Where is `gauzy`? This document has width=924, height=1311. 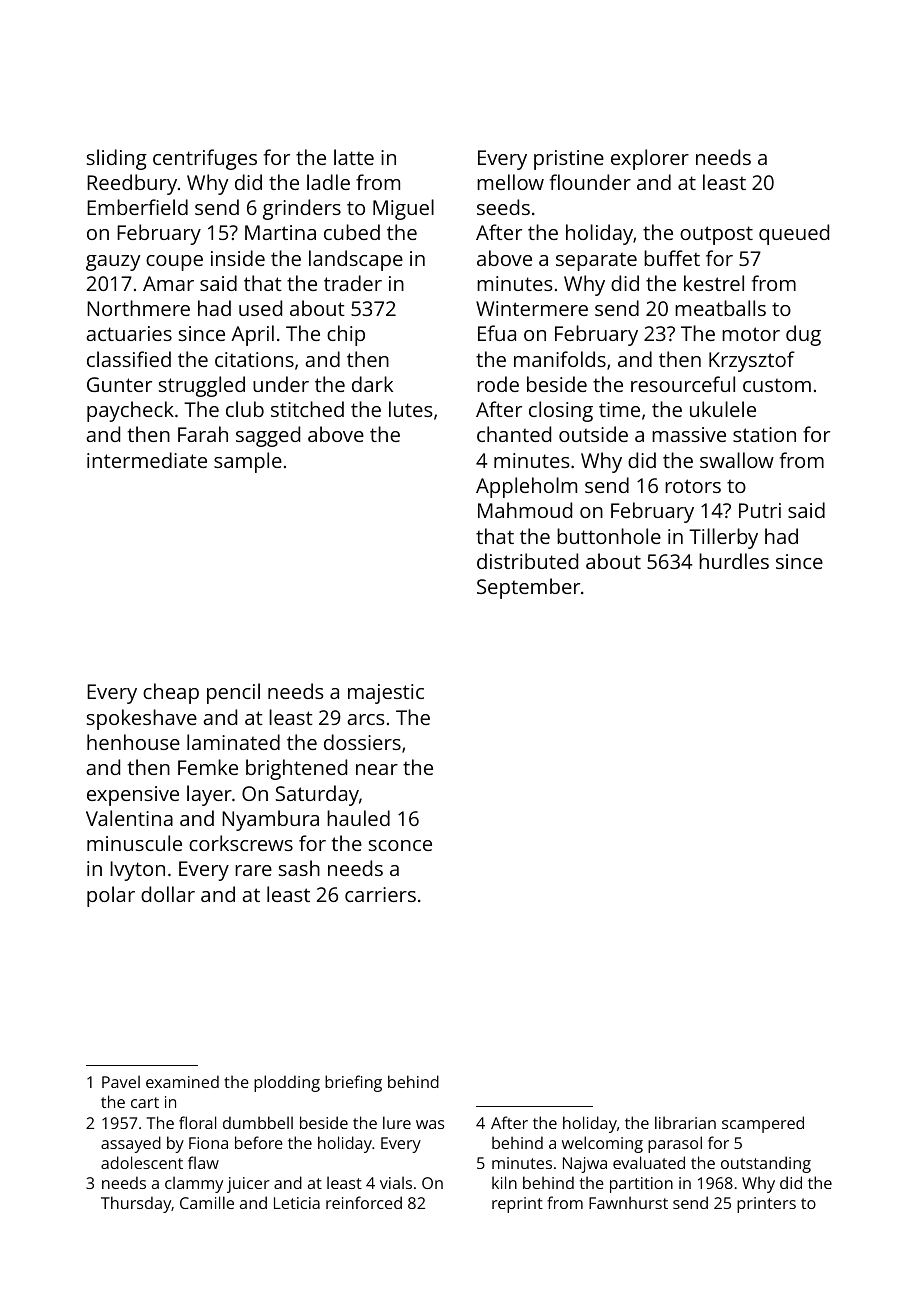 gauzy is located at coordinates (113, 263).
